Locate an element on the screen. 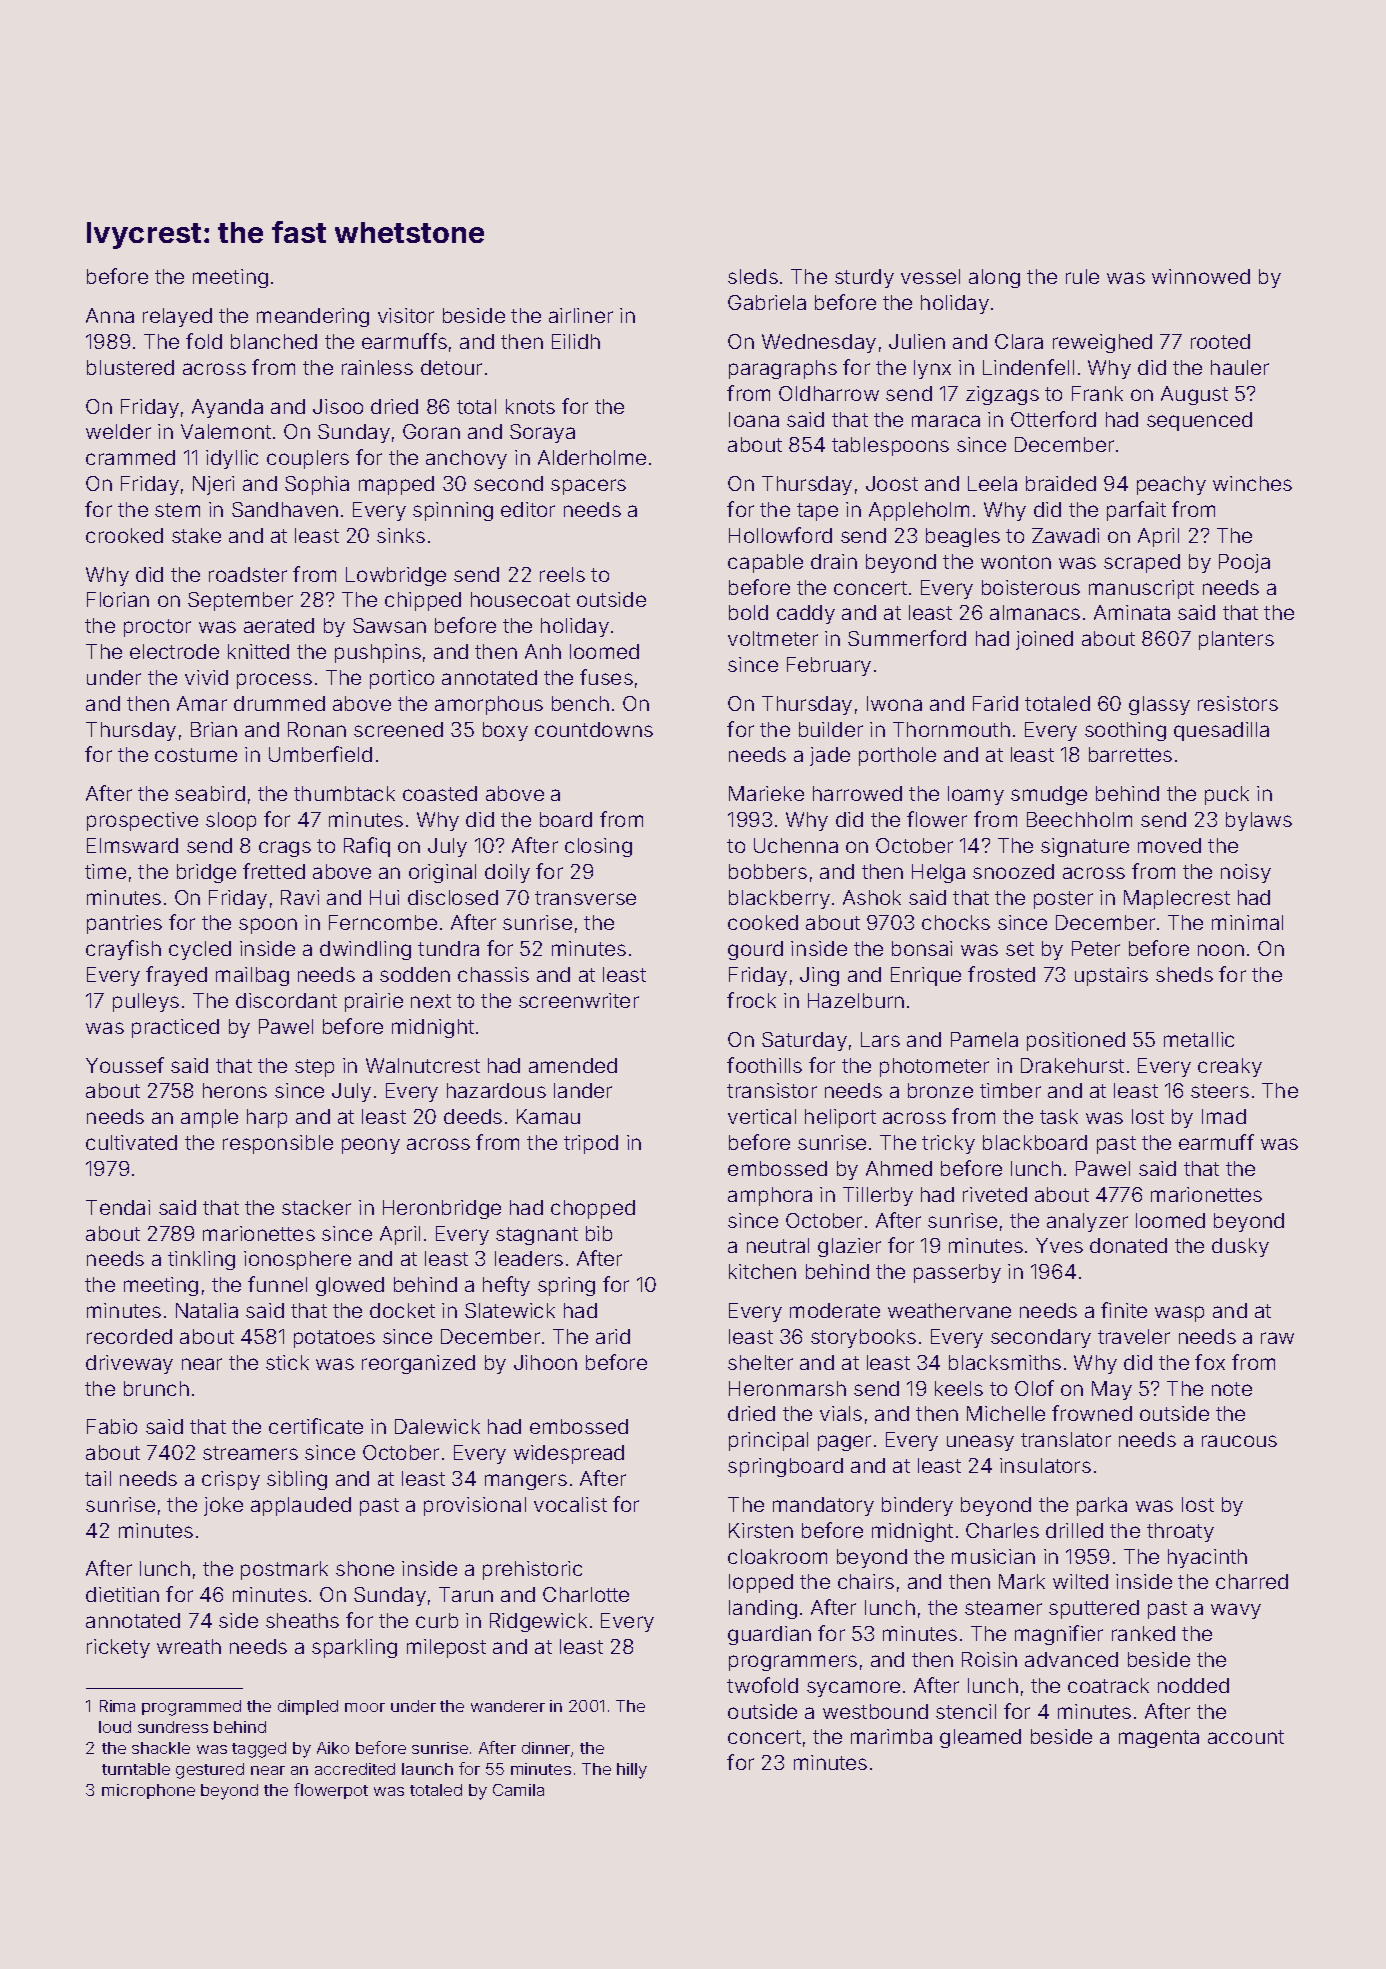 Image resolution: width=1386 pixels, height=1969 pixels. dietitian is located at coordinates (122, 1594).
